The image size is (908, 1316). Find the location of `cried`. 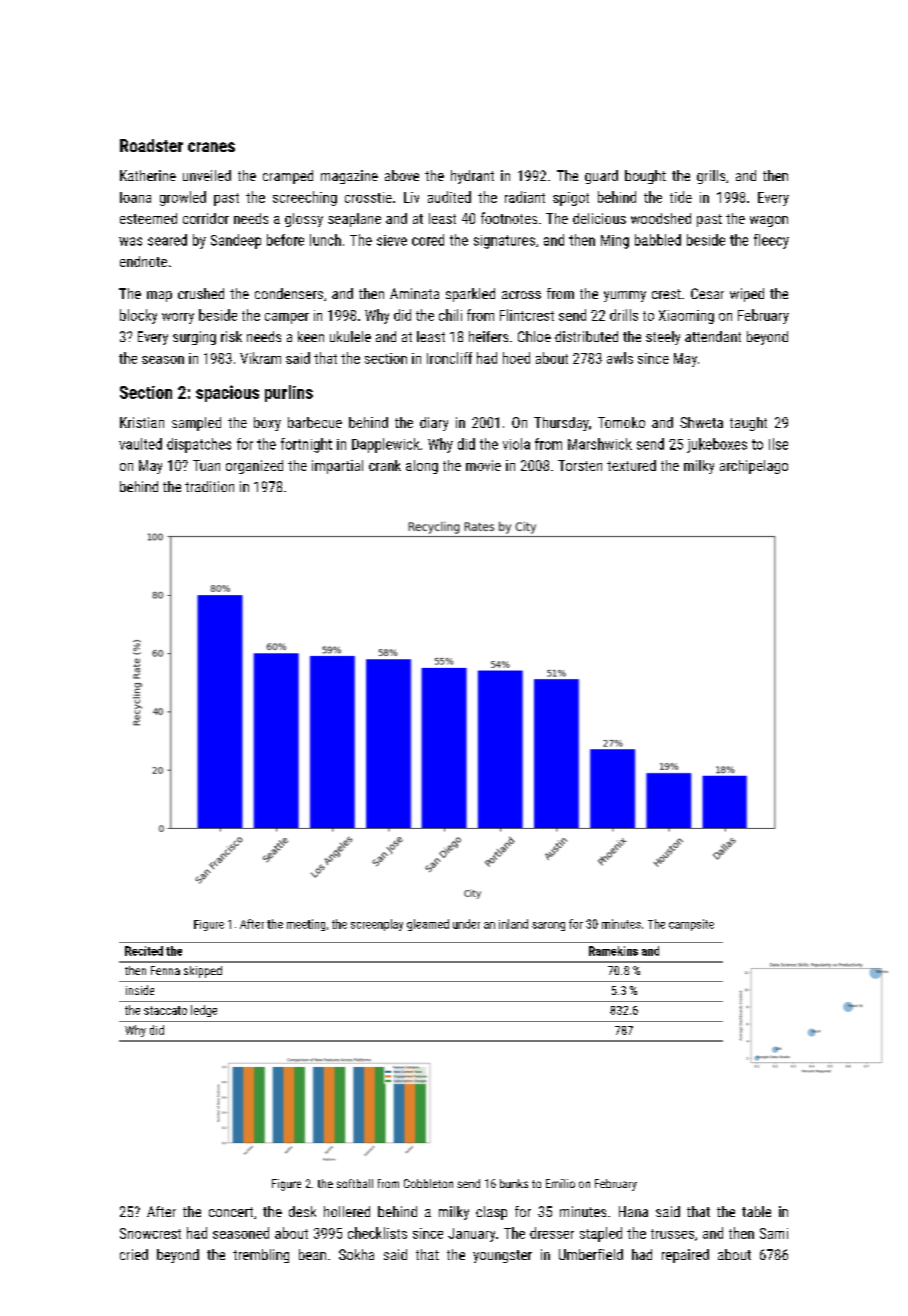

cried is located at coordinates (134, 1254).
